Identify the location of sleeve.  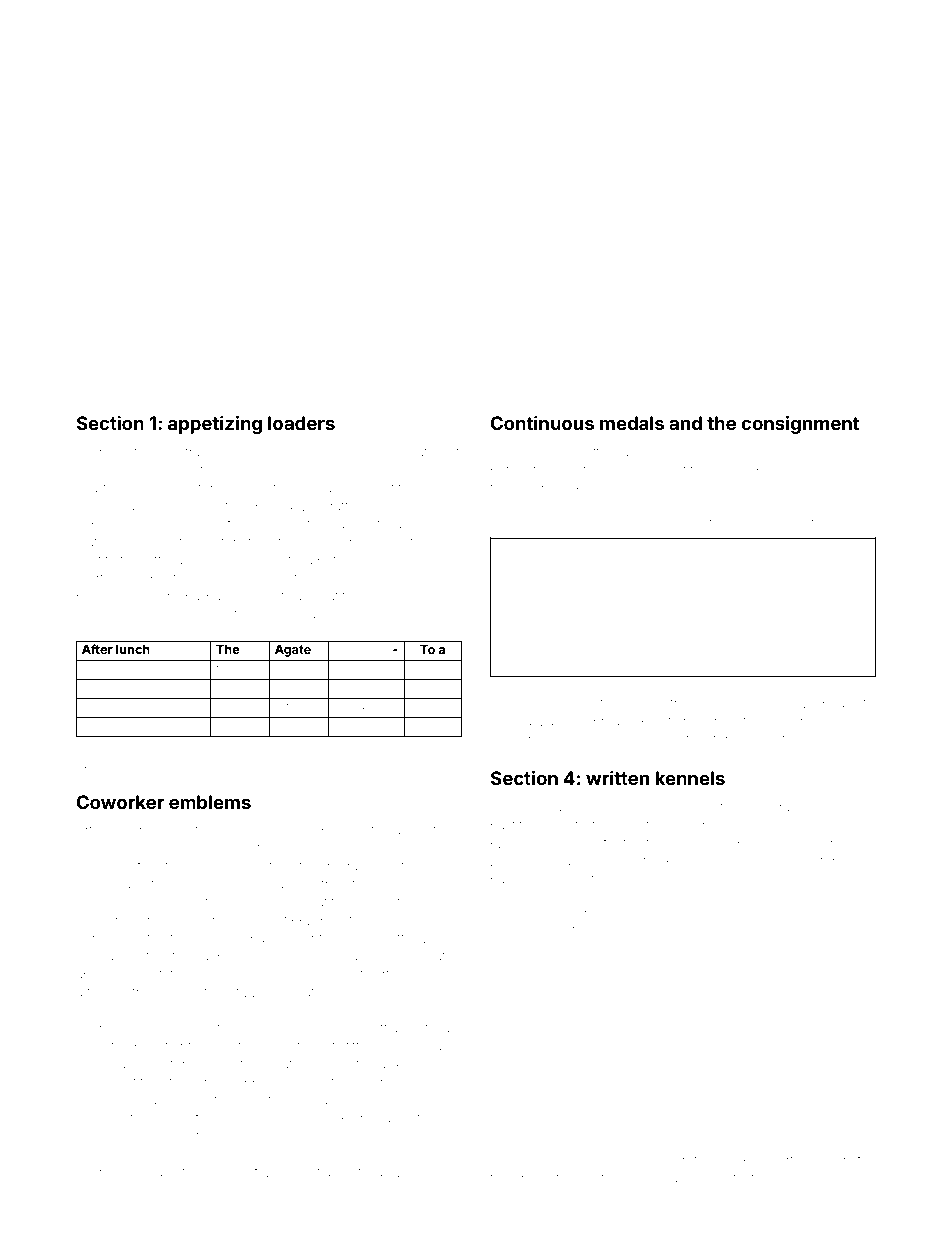
(100, 725).
